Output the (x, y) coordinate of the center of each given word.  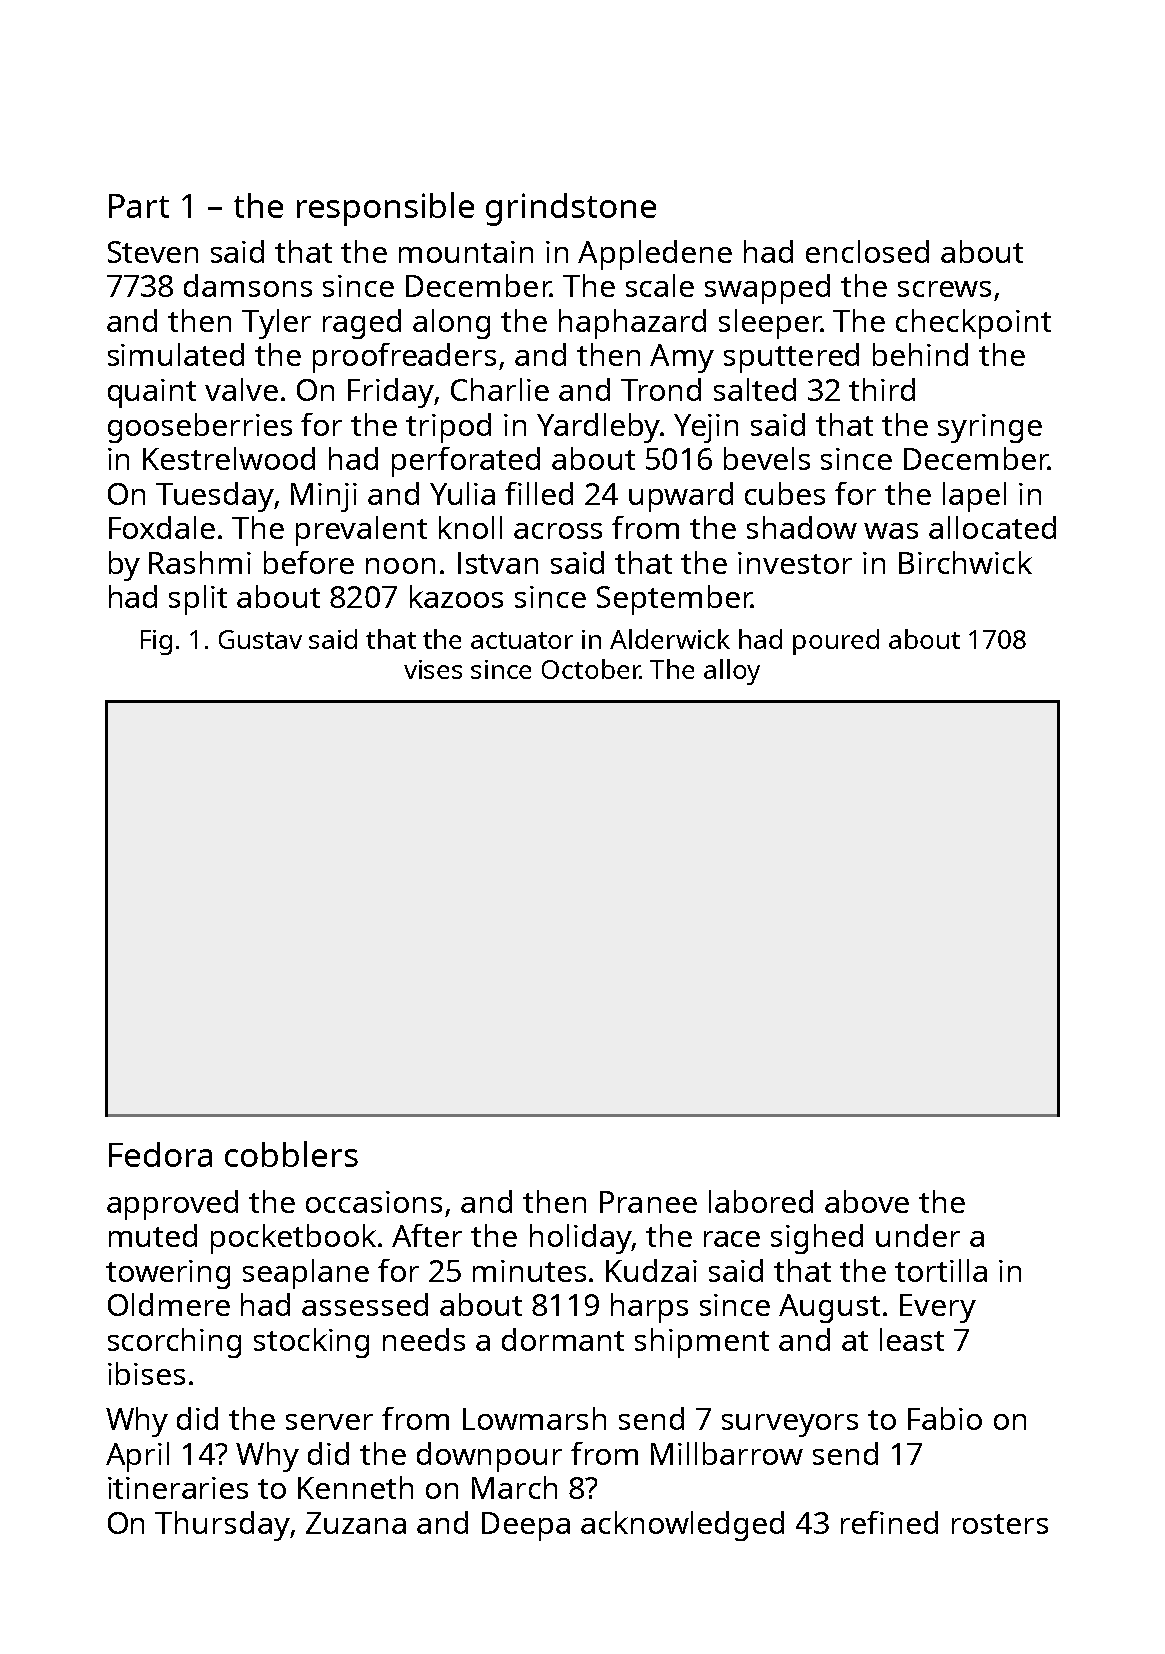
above (867, 1201)
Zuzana (356, 1523)
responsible (385, 209)
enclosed (867, 251)
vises (433, 669)
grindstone (571, 209)
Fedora (160, 1154)
